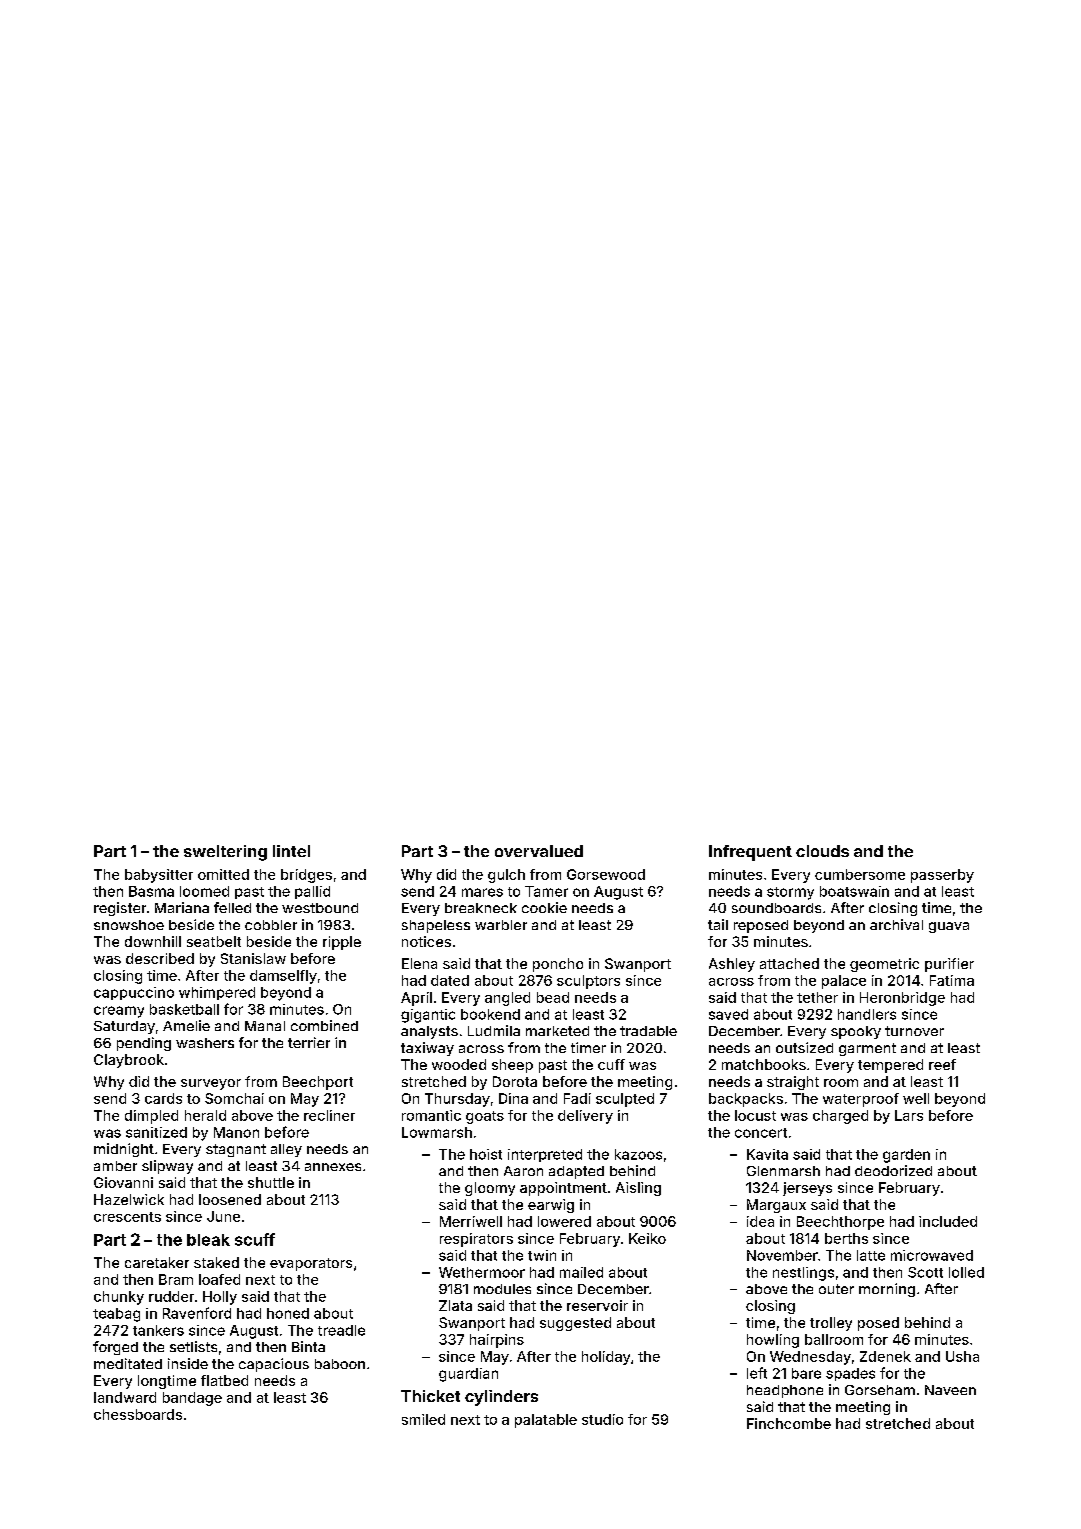 This screenshot has height=1529, width=1081. What do you see at coordinates (138, 1414) in the screenshot?
I see `chessboards` at bounding box center [138, 1414].
